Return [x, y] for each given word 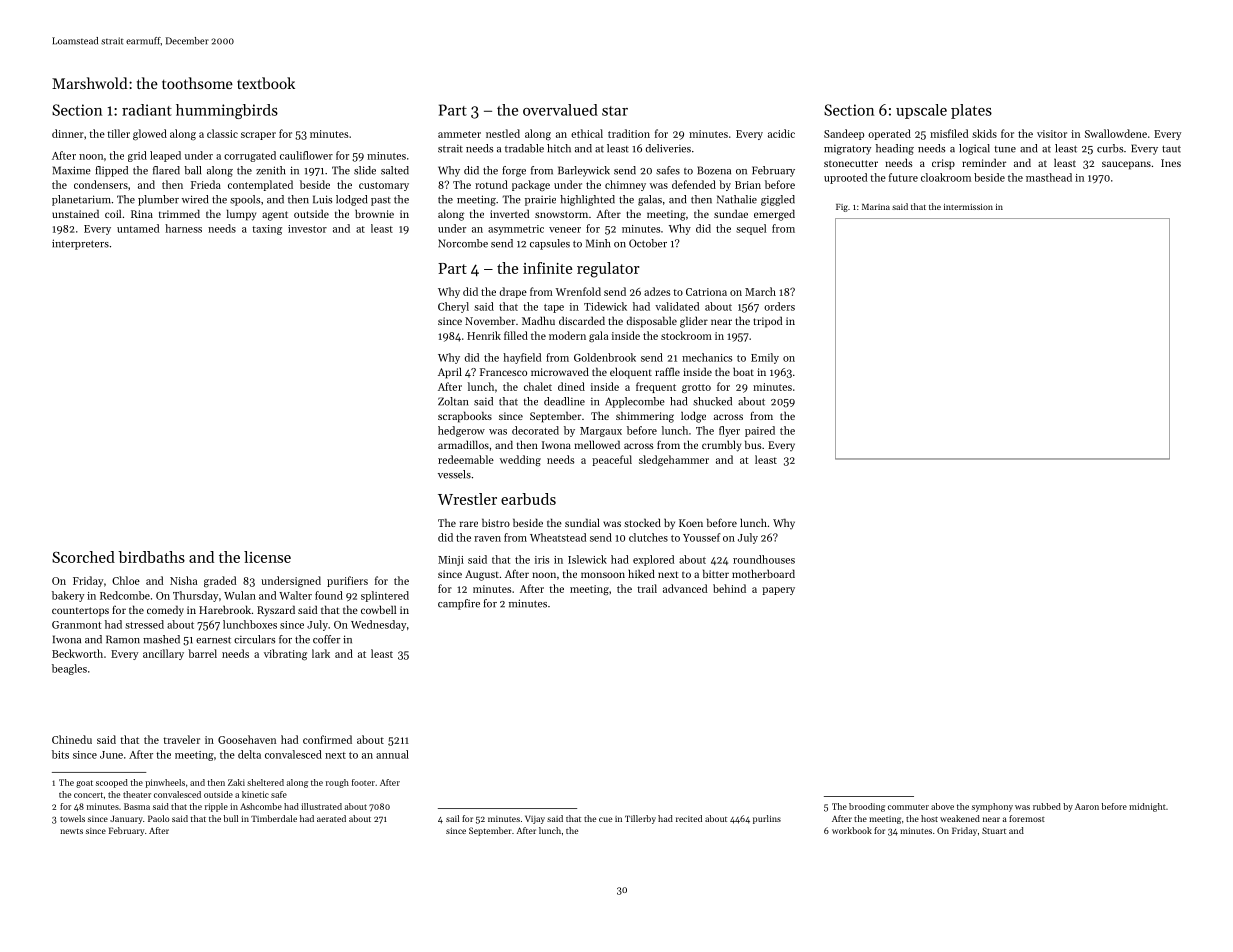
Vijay [535, 819]
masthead [1049, 177]
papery [778, 591]
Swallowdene [1116, 133]
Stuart [994, 830]
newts [71, 831]
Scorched [83, 557]
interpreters [80, 244]
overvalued [560, 110]
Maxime [72, 170]
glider [694, 322]
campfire [459, 604]
